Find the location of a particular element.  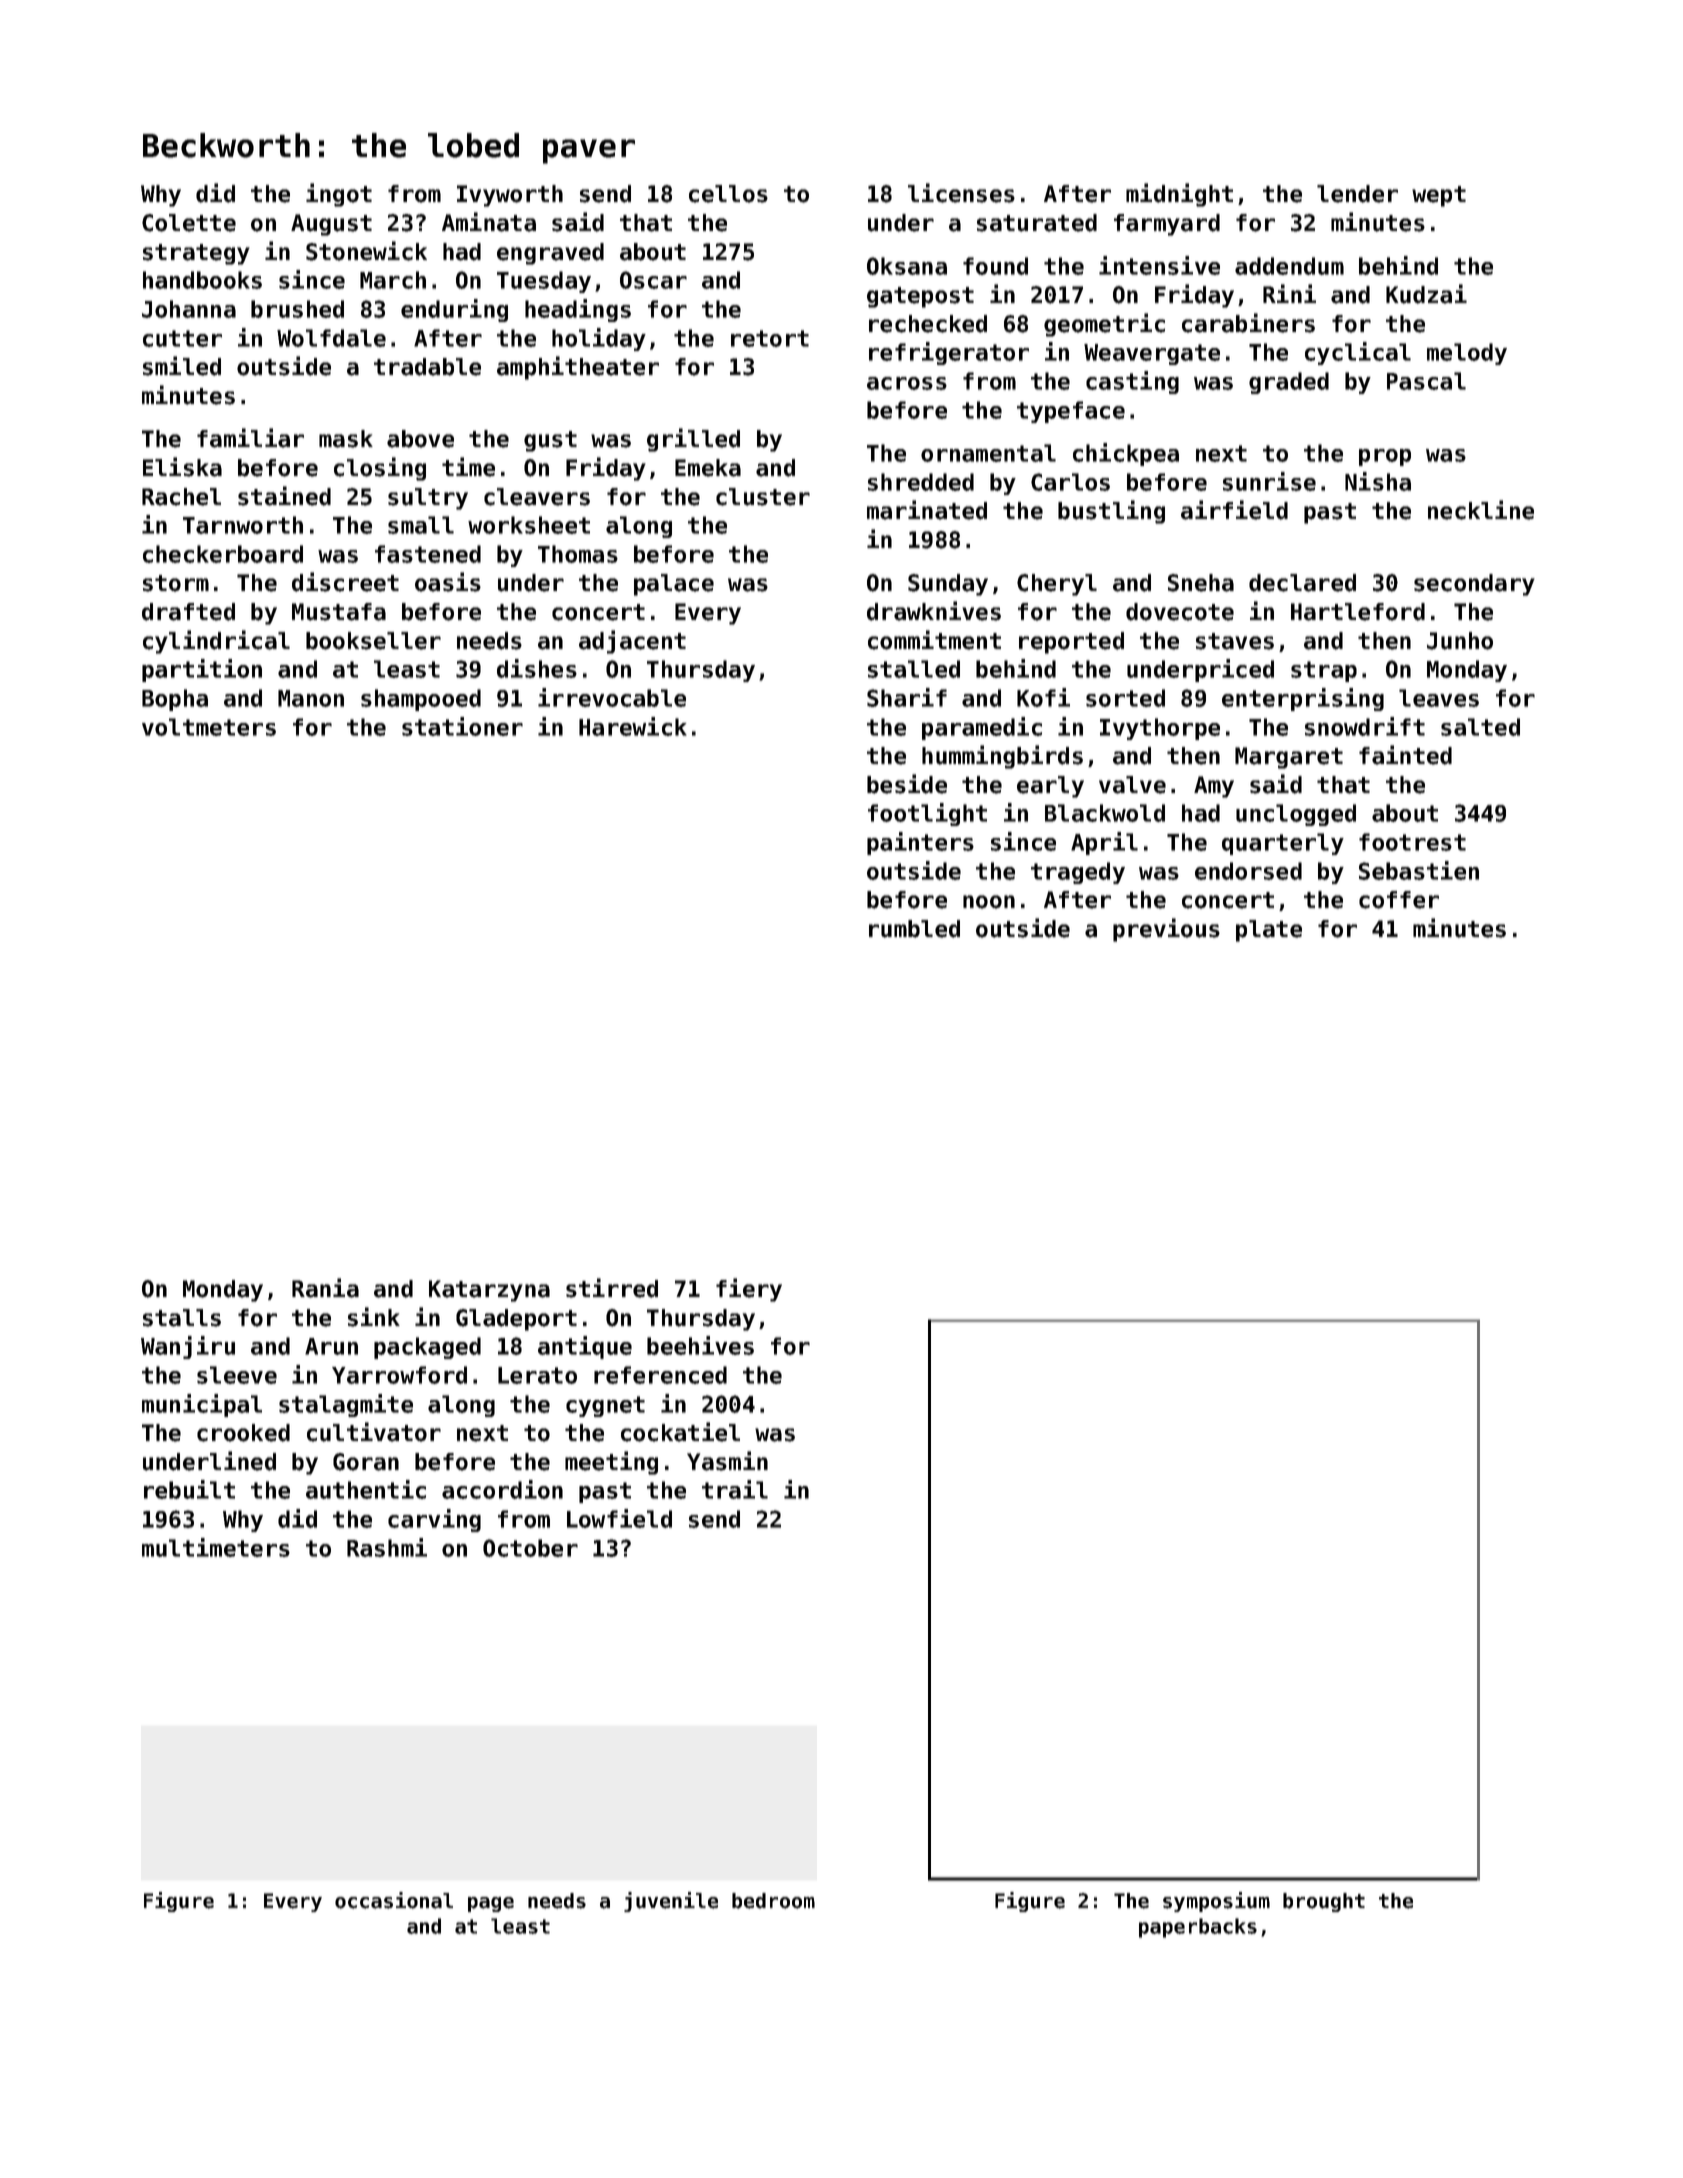

Harewick is located at coordinates (633, 726).
